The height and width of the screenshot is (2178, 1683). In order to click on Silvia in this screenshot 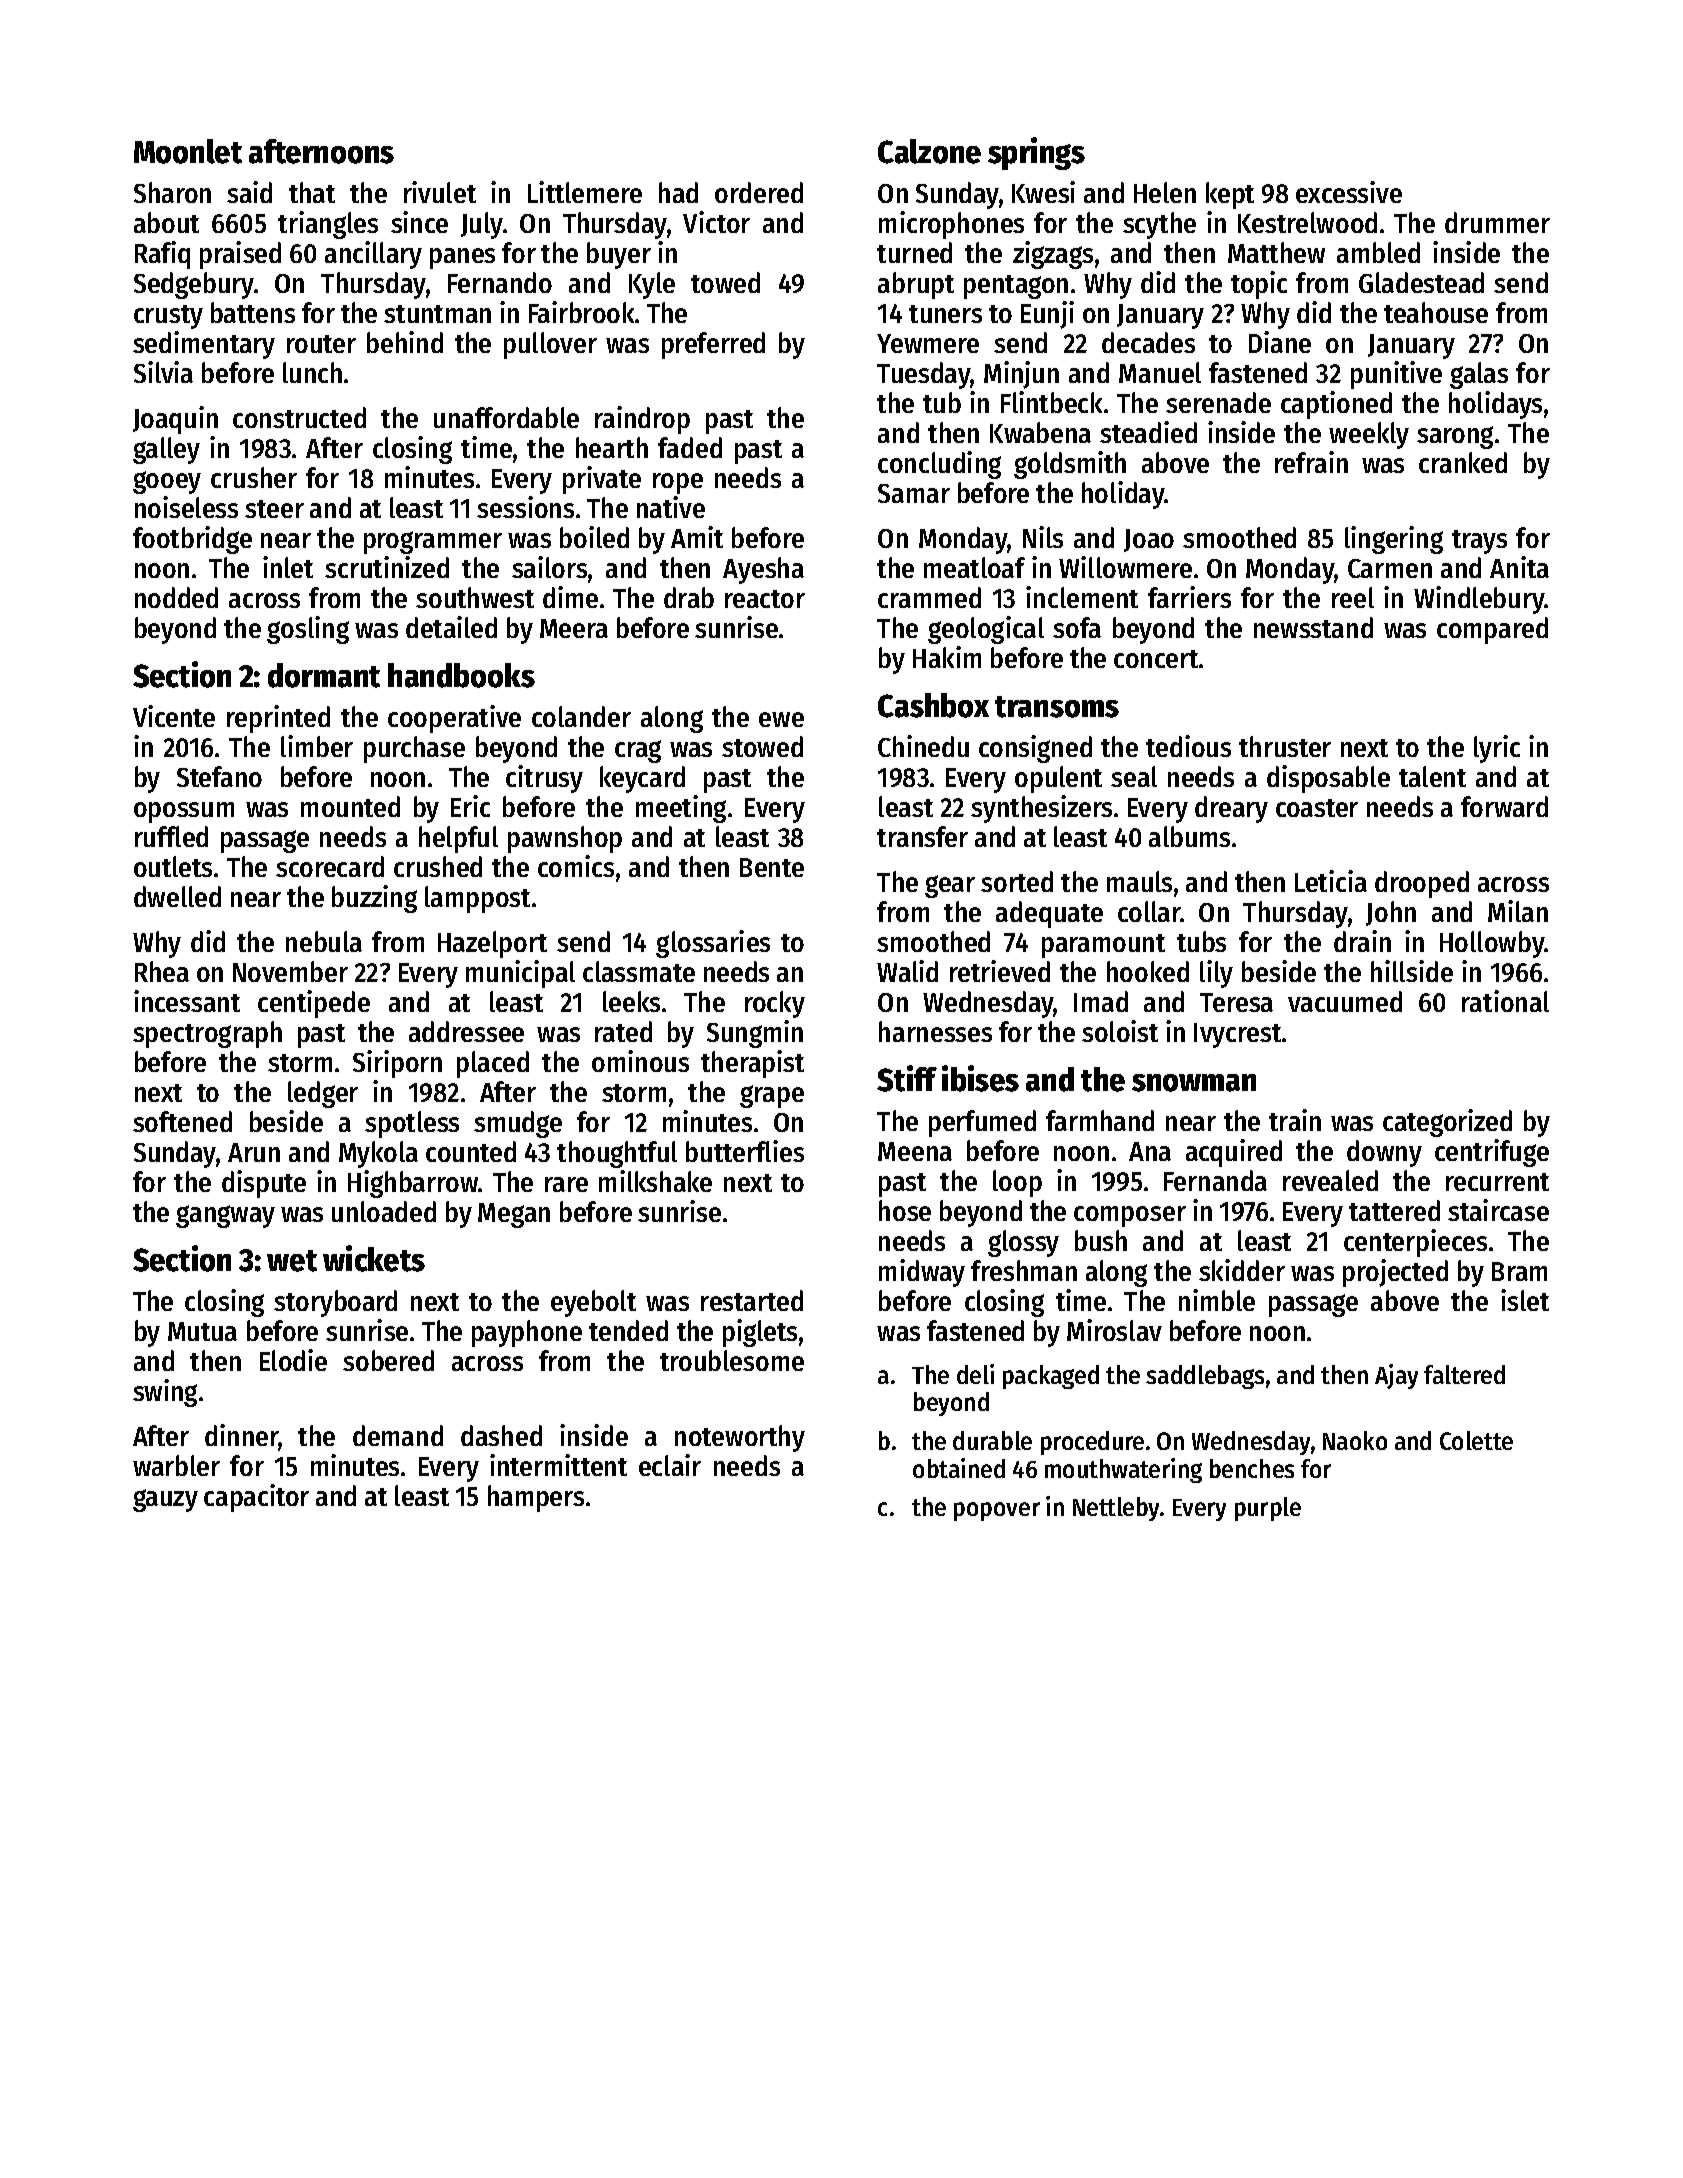, I will do `click(163, 372)`.
